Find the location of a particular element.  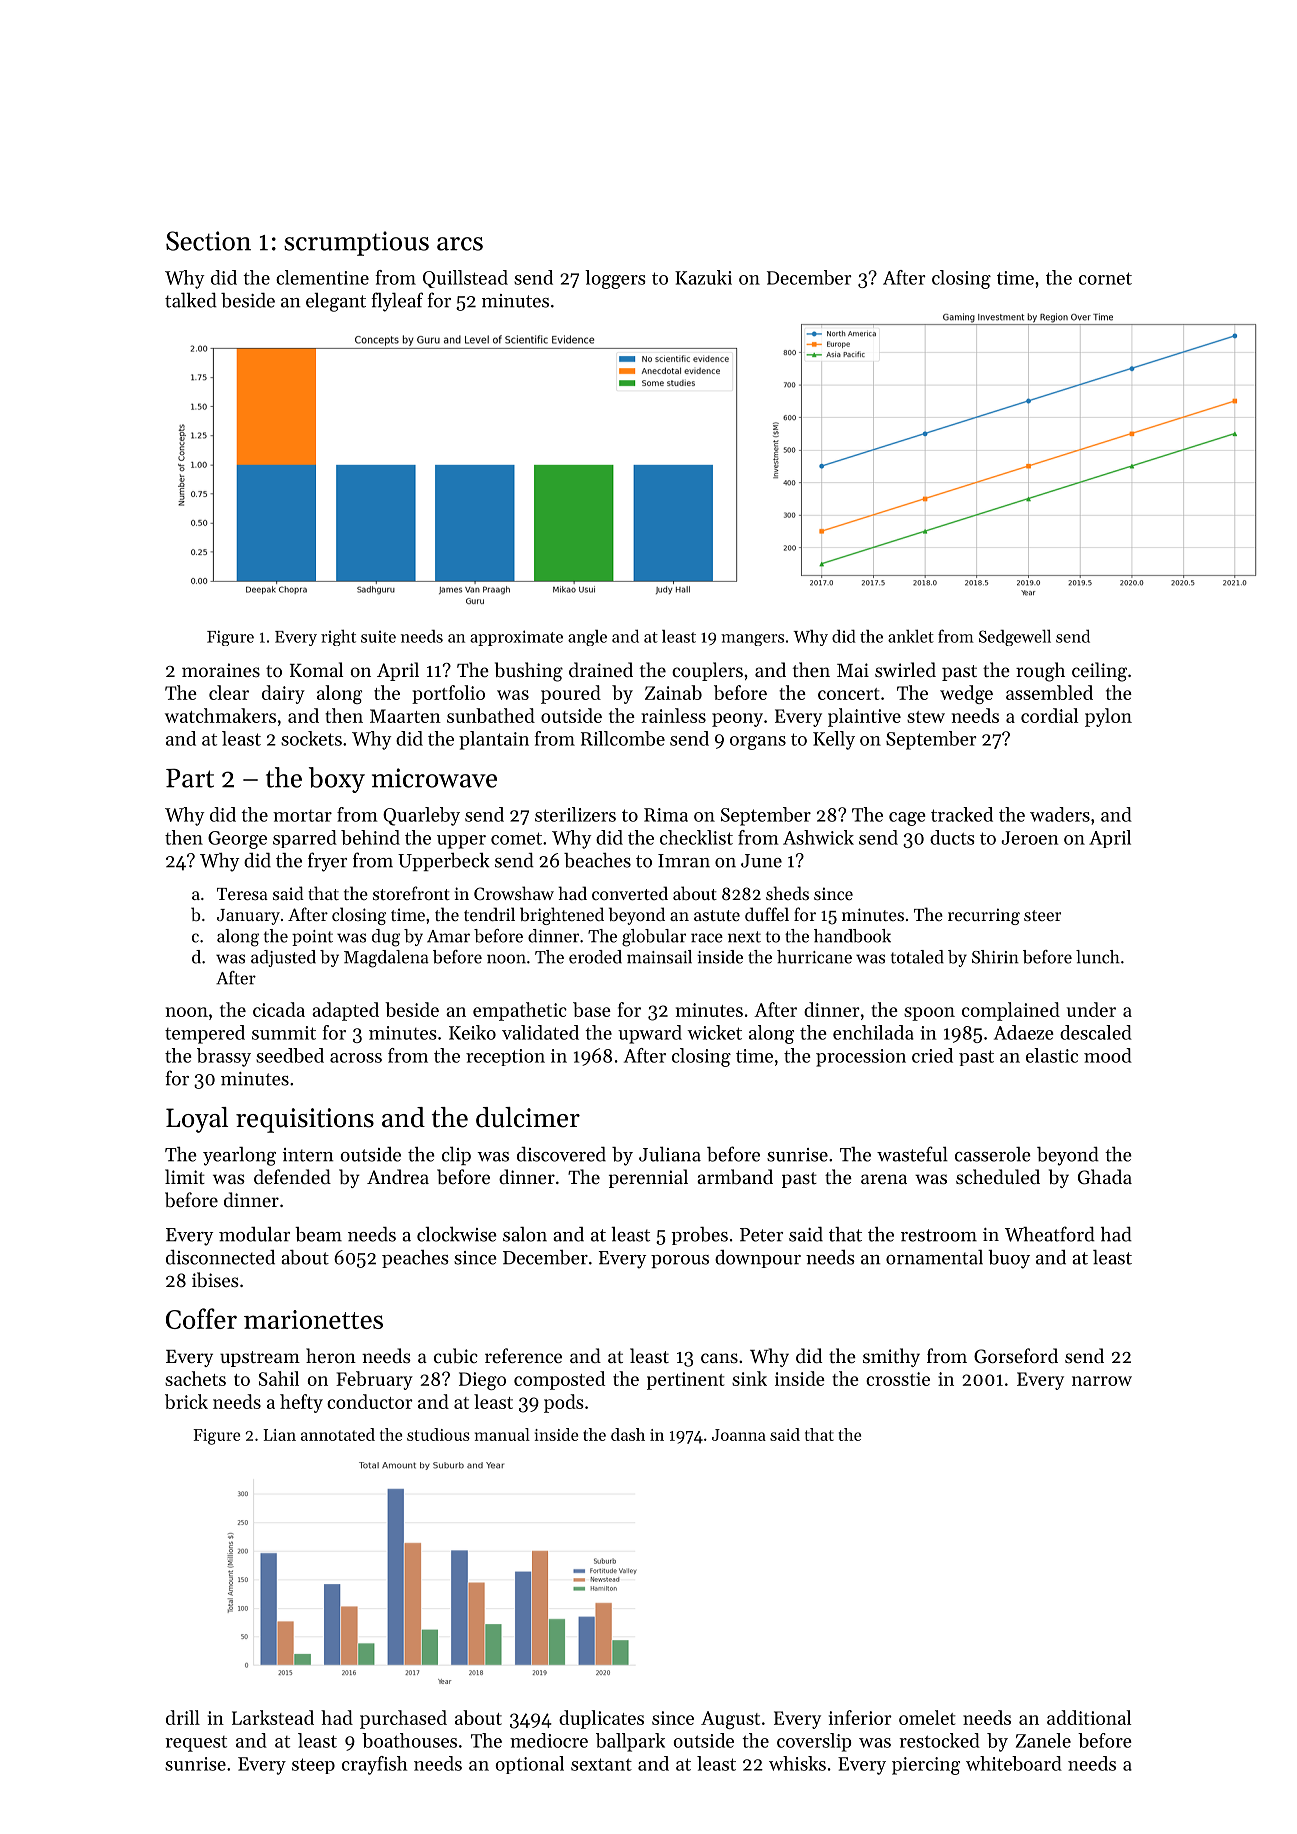

crosstie is located at coordinates (898, 1379).
